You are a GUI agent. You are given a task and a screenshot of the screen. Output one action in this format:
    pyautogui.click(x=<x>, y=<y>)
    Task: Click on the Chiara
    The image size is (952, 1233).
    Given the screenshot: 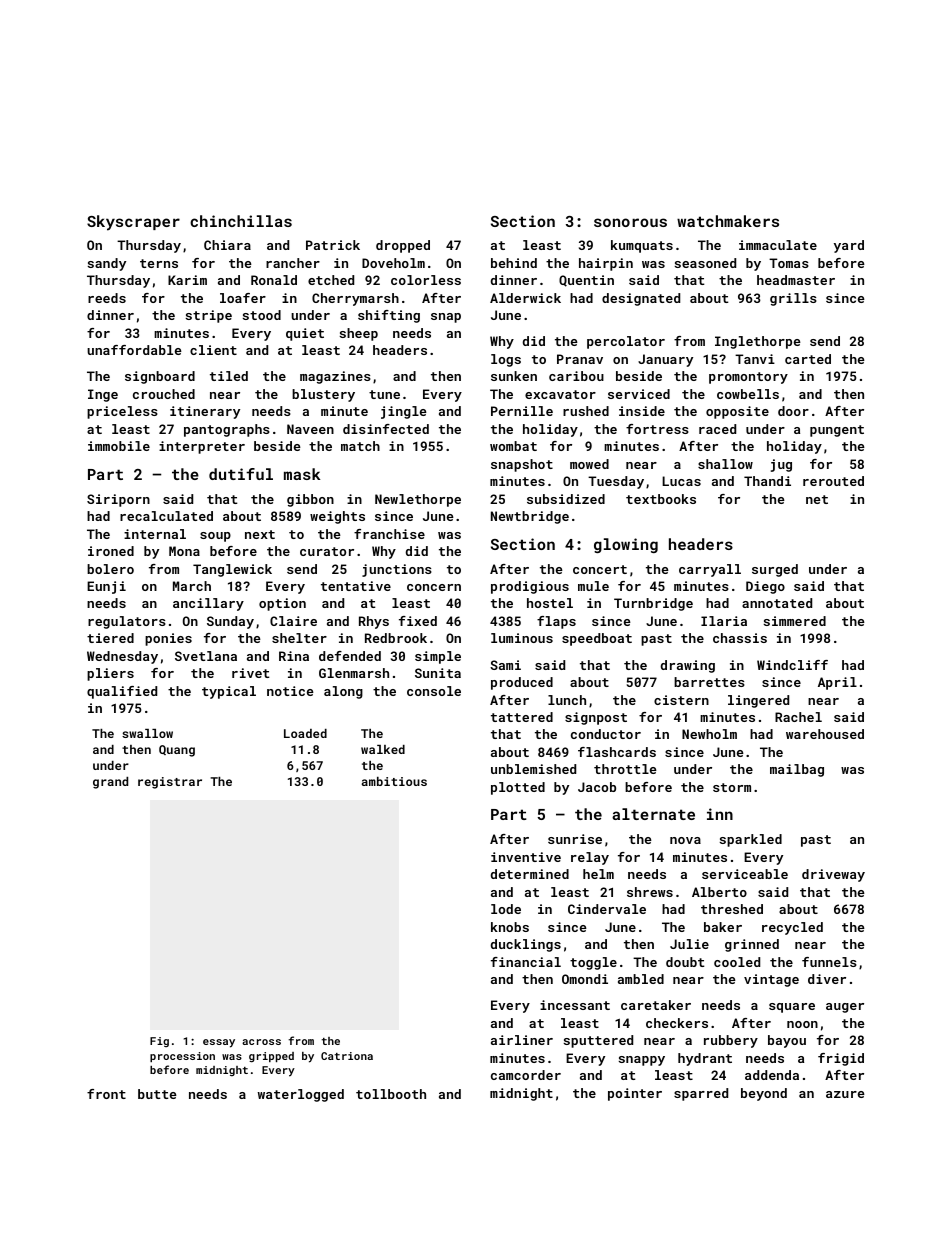 What is the action you would take?
    pyautogui.click(x=227, y=245)
